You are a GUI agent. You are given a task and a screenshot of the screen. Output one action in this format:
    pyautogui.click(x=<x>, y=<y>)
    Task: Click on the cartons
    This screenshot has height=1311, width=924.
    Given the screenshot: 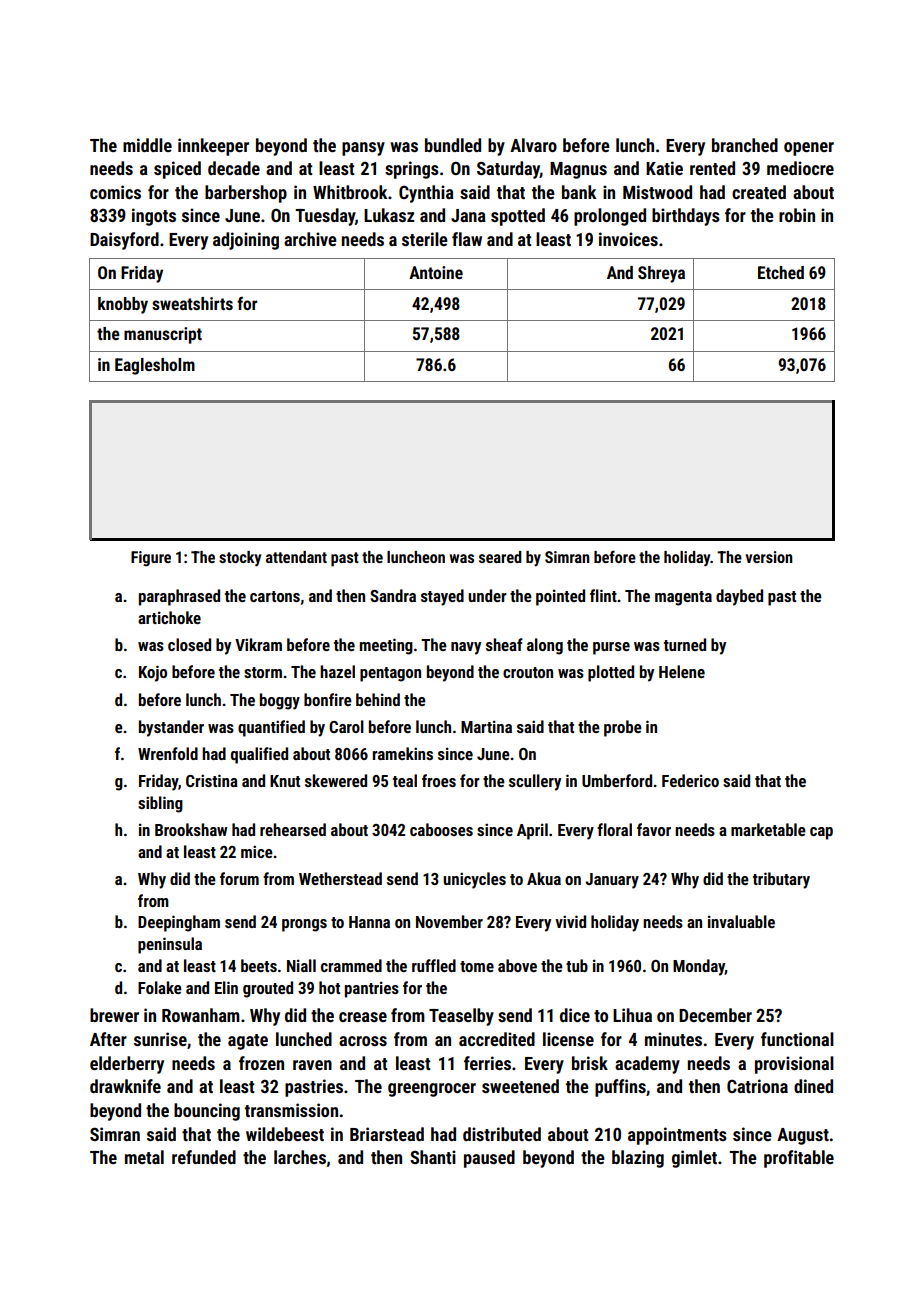 What is the action you would take?
    pyautogui.click(x=275, y=596)
